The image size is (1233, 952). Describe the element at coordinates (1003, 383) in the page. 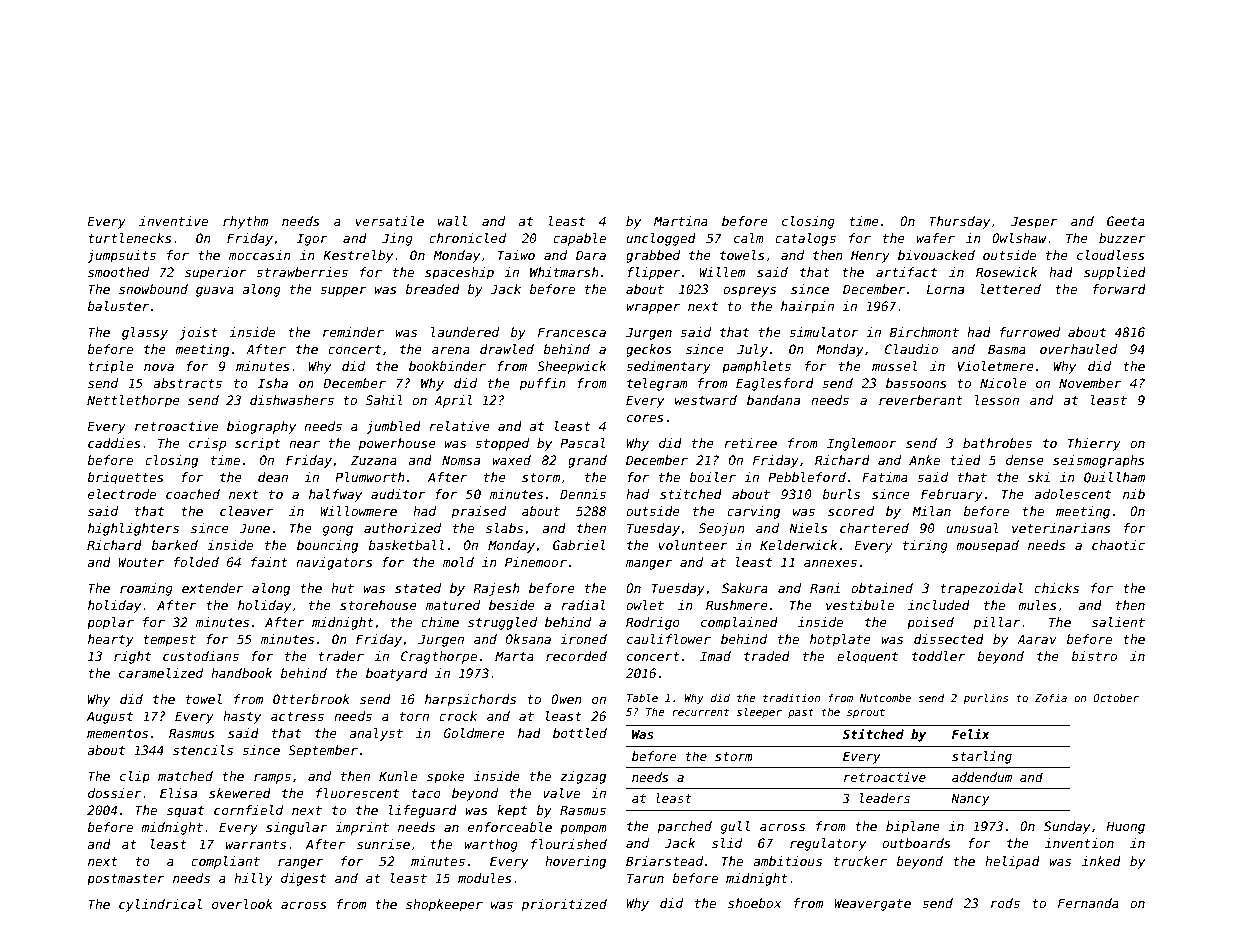

I see `Nicole` at that location.
